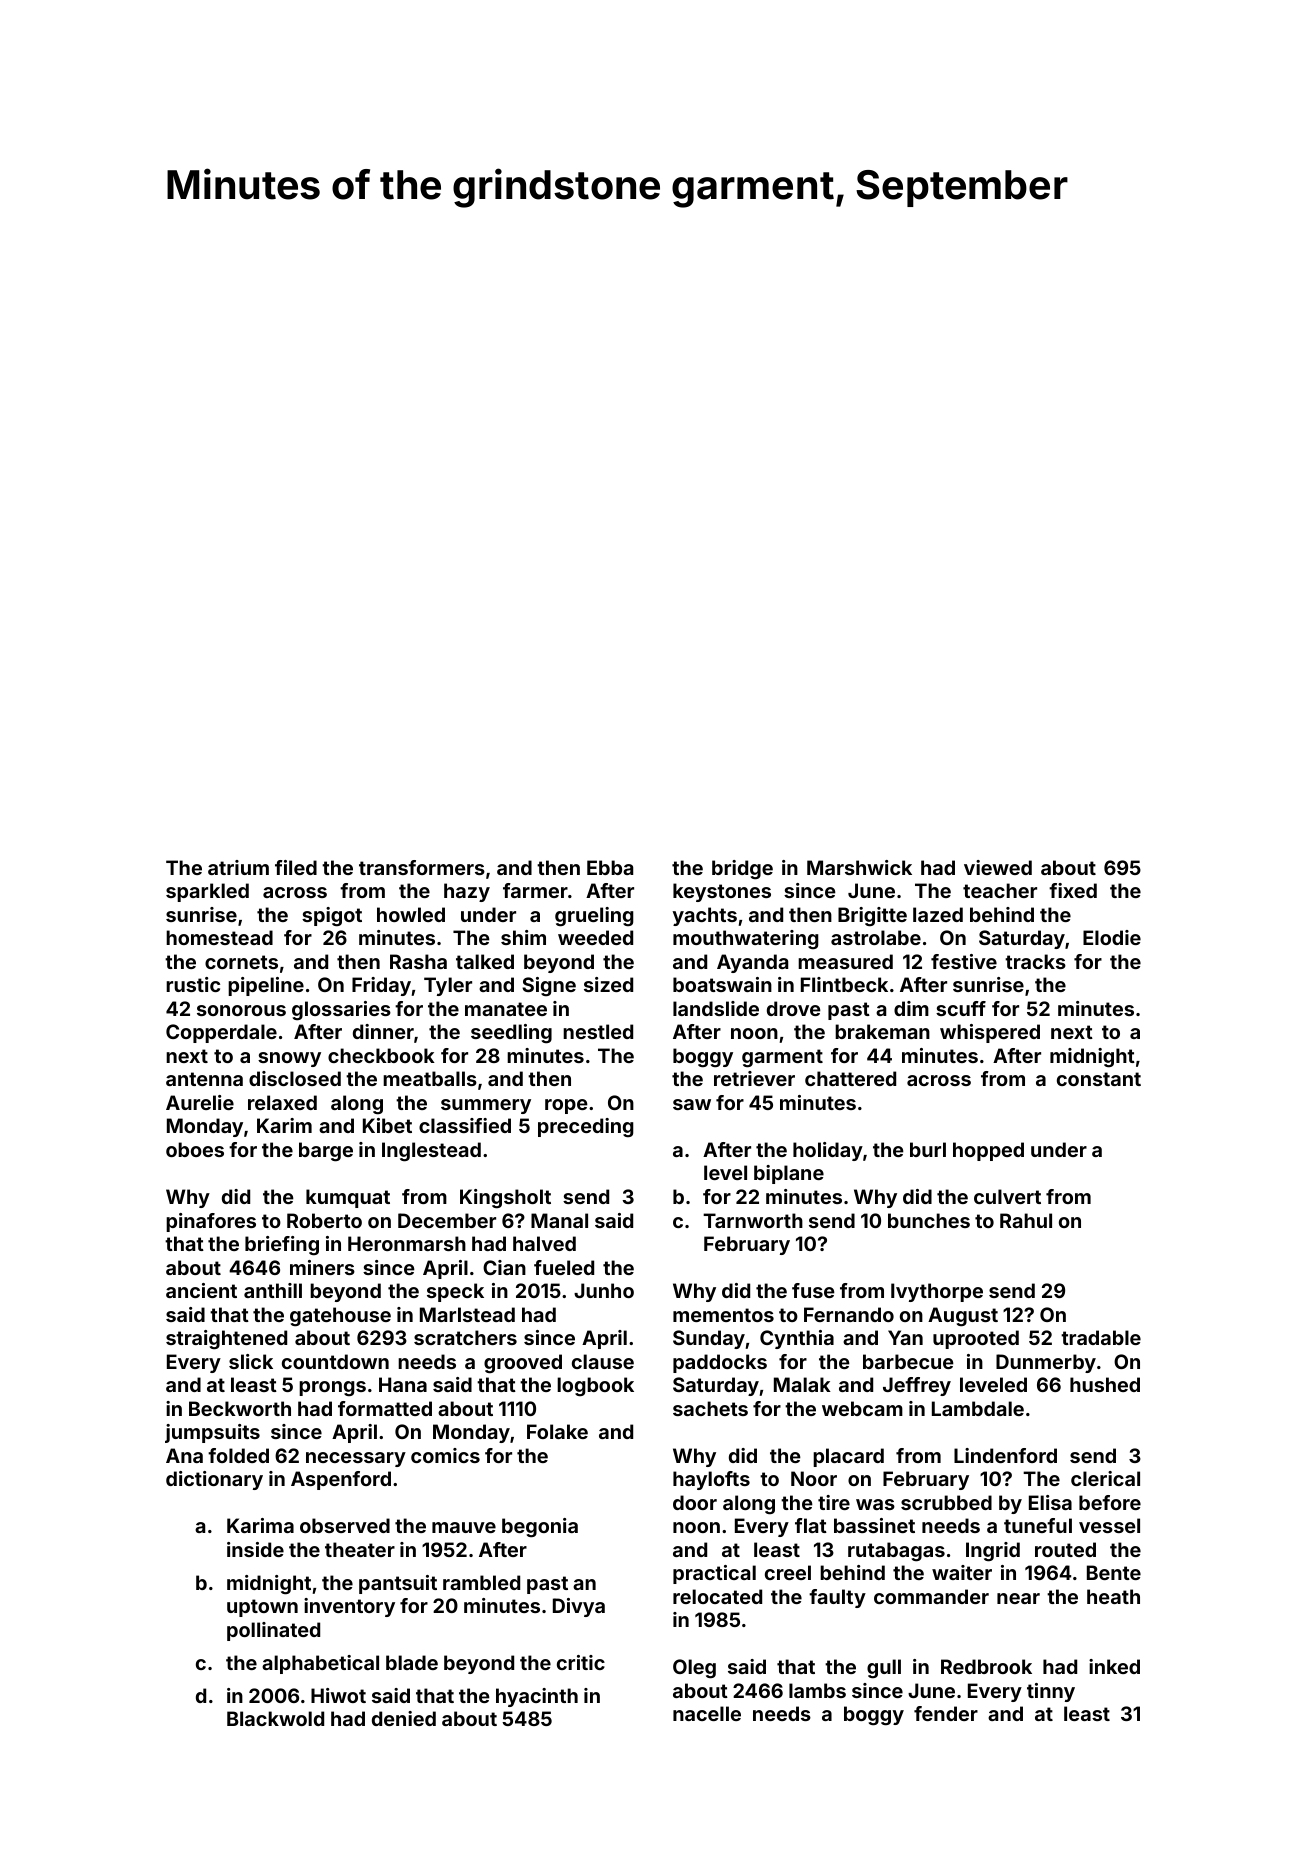  I want to click on placard, so click(848, 1457).
